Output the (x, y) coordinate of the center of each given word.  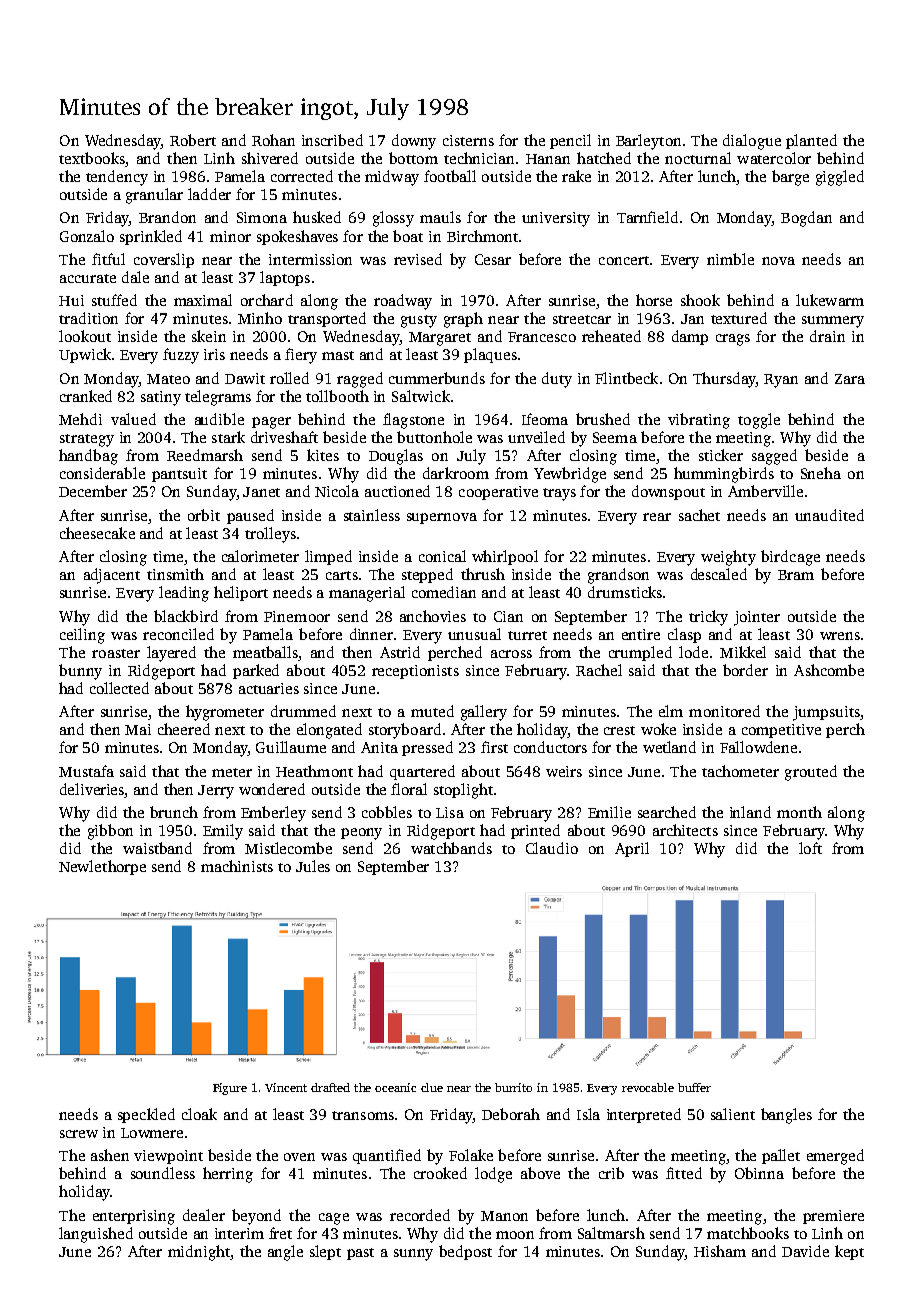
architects (685, 830)
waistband (157, 848)
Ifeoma (545, 419)
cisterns (468, 140)
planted (811, 141)
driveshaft (284, 437)
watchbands (451, 848)
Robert (193, 140)
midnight (199, 1253)
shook (700, 300)
